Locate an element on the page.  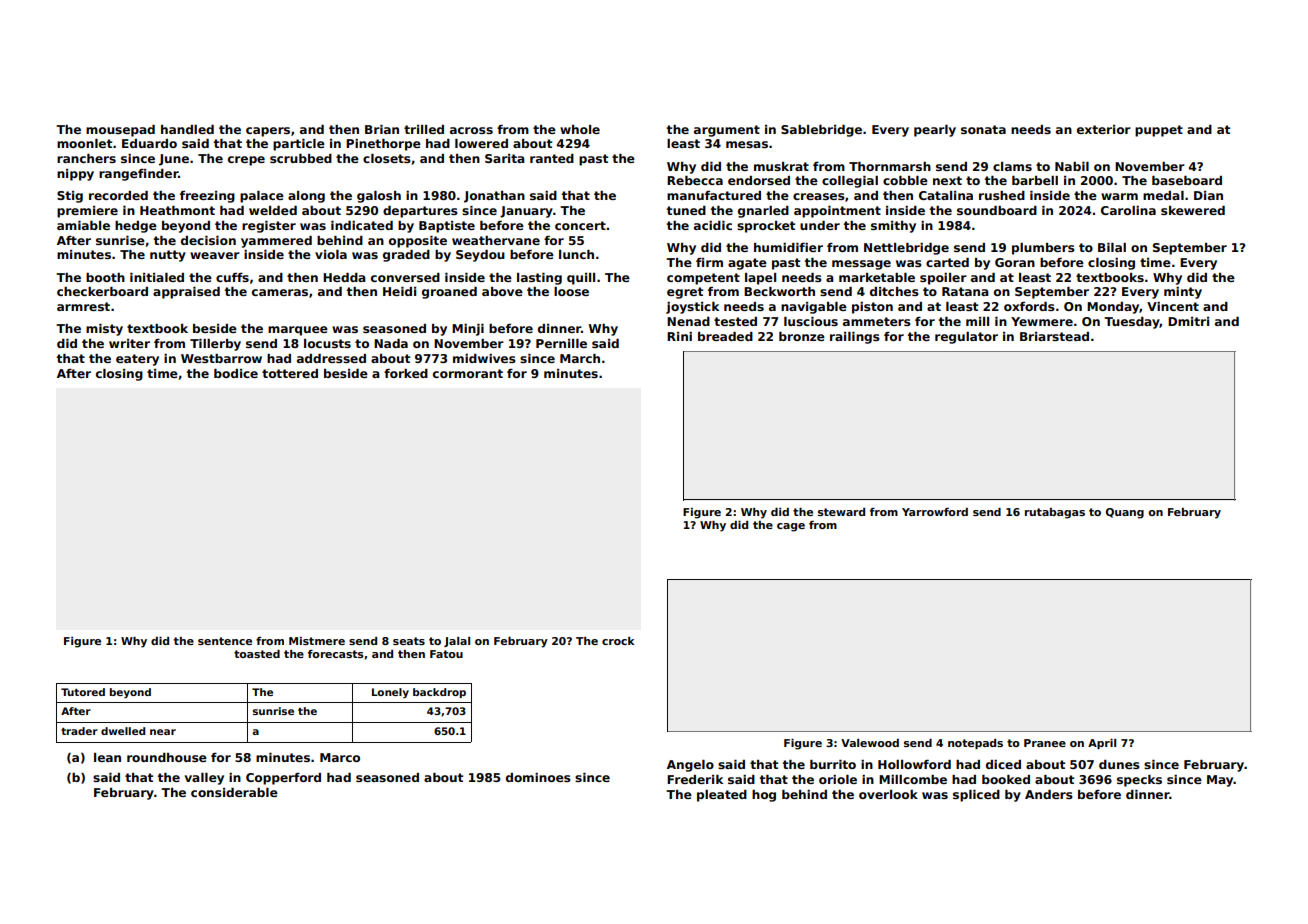
considerable is located at coordinates (234, 792).
